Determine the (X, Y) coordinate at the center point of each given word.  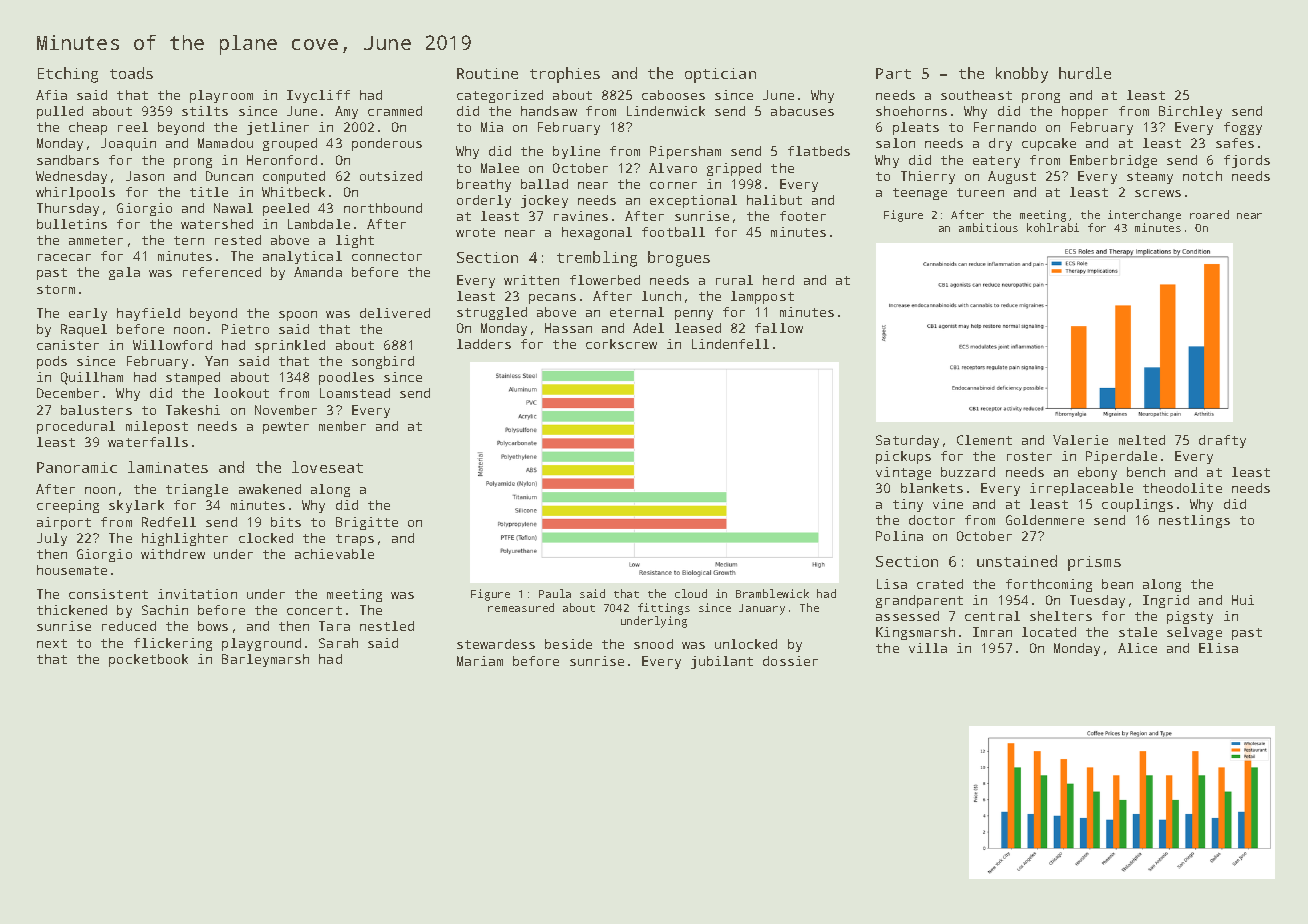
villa (928, 648)
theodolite (1182, 488)
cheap (88, 128)
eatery (996, 162)
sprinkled (290, 346)
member (342, 426)
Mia (492, 127)
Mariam (480, 661)
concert (314, 610)
